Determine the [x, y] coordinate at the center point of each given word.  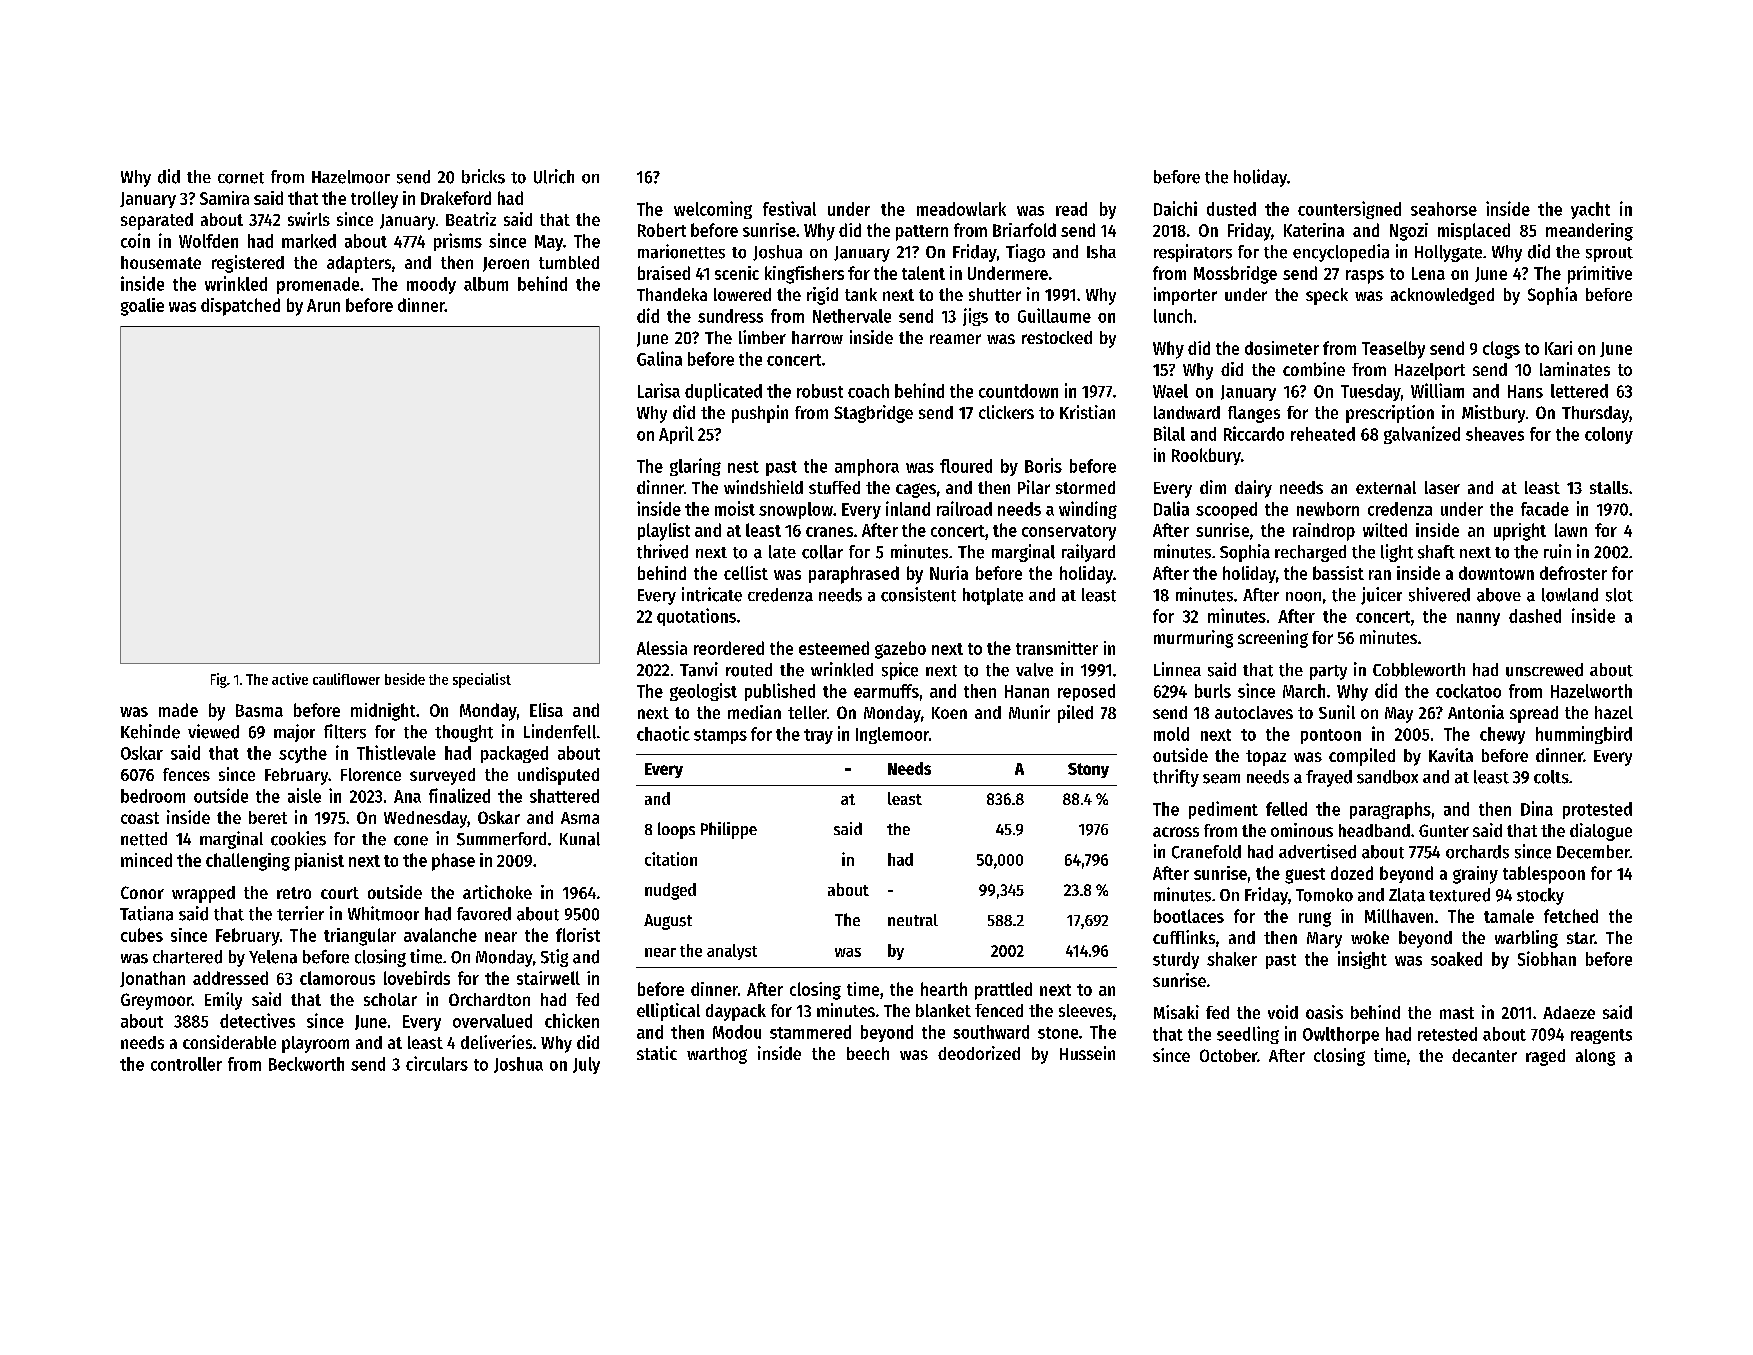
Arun [323, 305]
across [1176, 832]
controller [186, 1064]
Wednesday [425, 819]
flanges [1254, 414]
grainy [1475, 875]
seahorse [1444, 209]
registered [248, 264]
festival [789, 208]
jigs [975, 317]
